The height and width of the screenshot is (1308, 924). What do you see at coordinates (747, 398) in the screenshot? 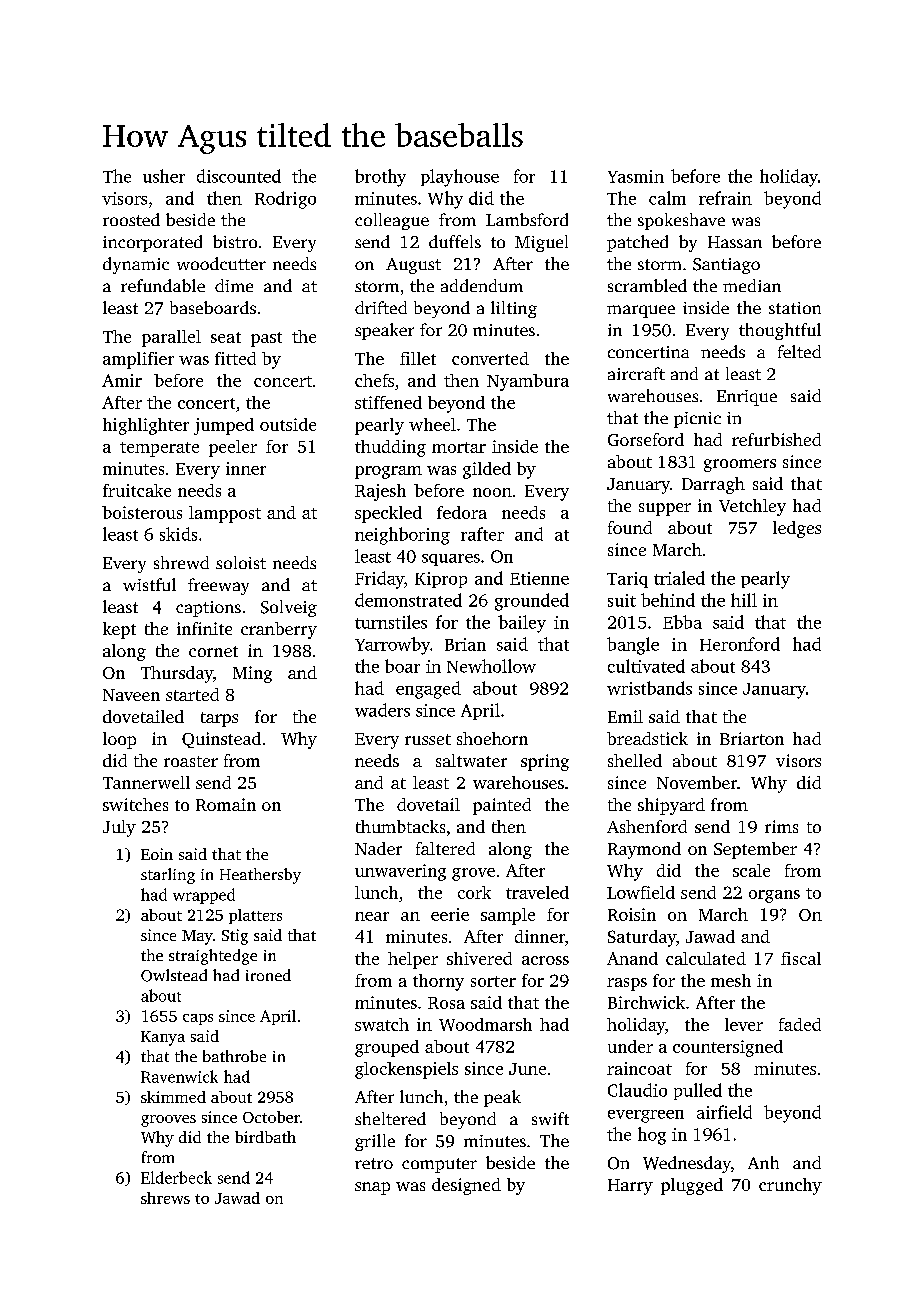
I see `Enrique` at bounding box center [747, 398].
